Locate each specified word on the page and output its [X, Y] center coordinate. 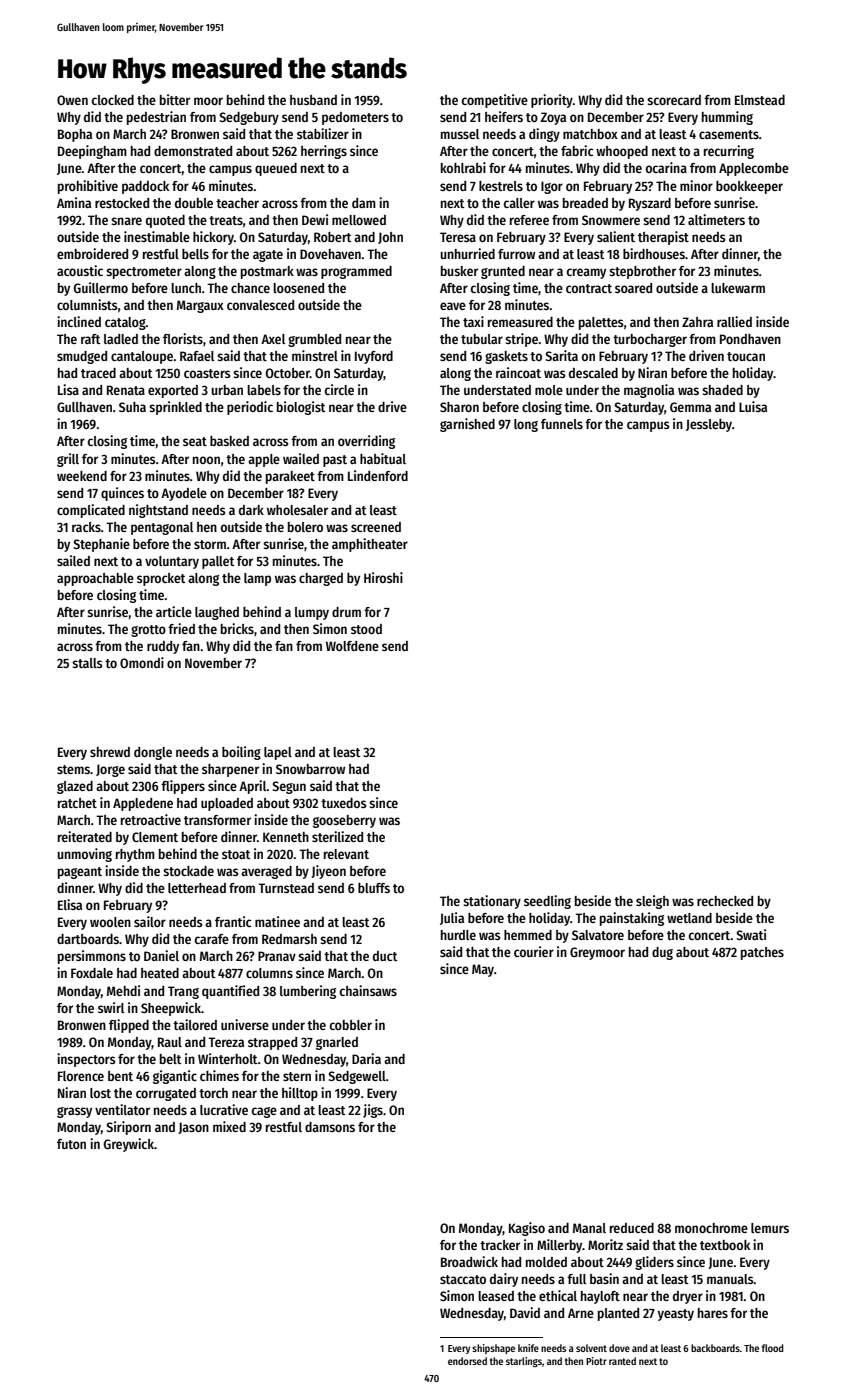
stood [366, 629]
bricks [237, 628]
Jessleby [709, 425]
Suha [132, 407]
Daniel [161, 955]
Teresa [458, 237]
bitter [175, 99]
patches [762, 953]
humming [727, 118]
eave [453, 306]
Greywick [129, 1145]
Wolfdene [352, 646]
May [483, 970]
